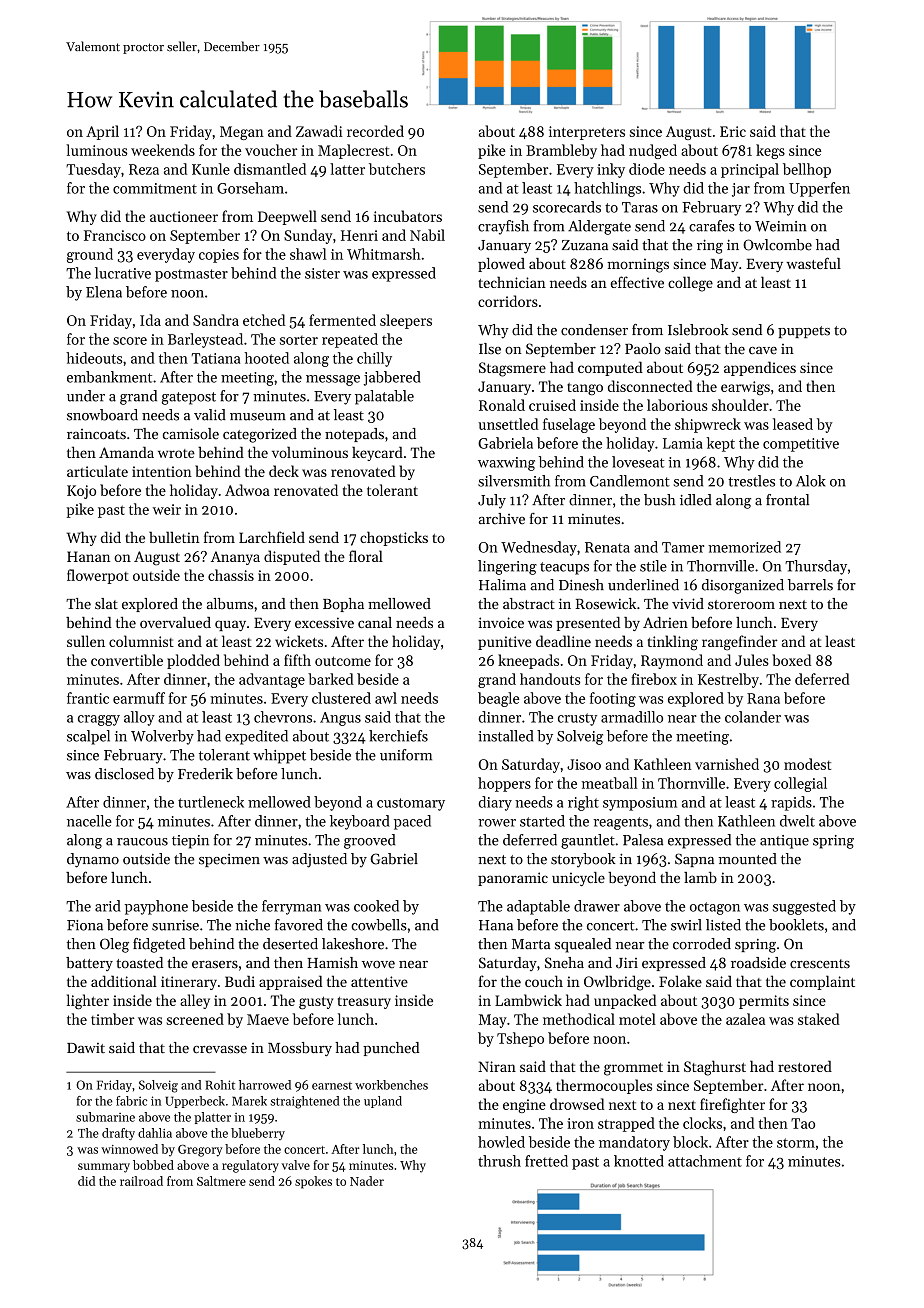  What do you see at coordinates (375, 131) in the screenshot?
I see `recorded` at bounding box center [375, 131].
